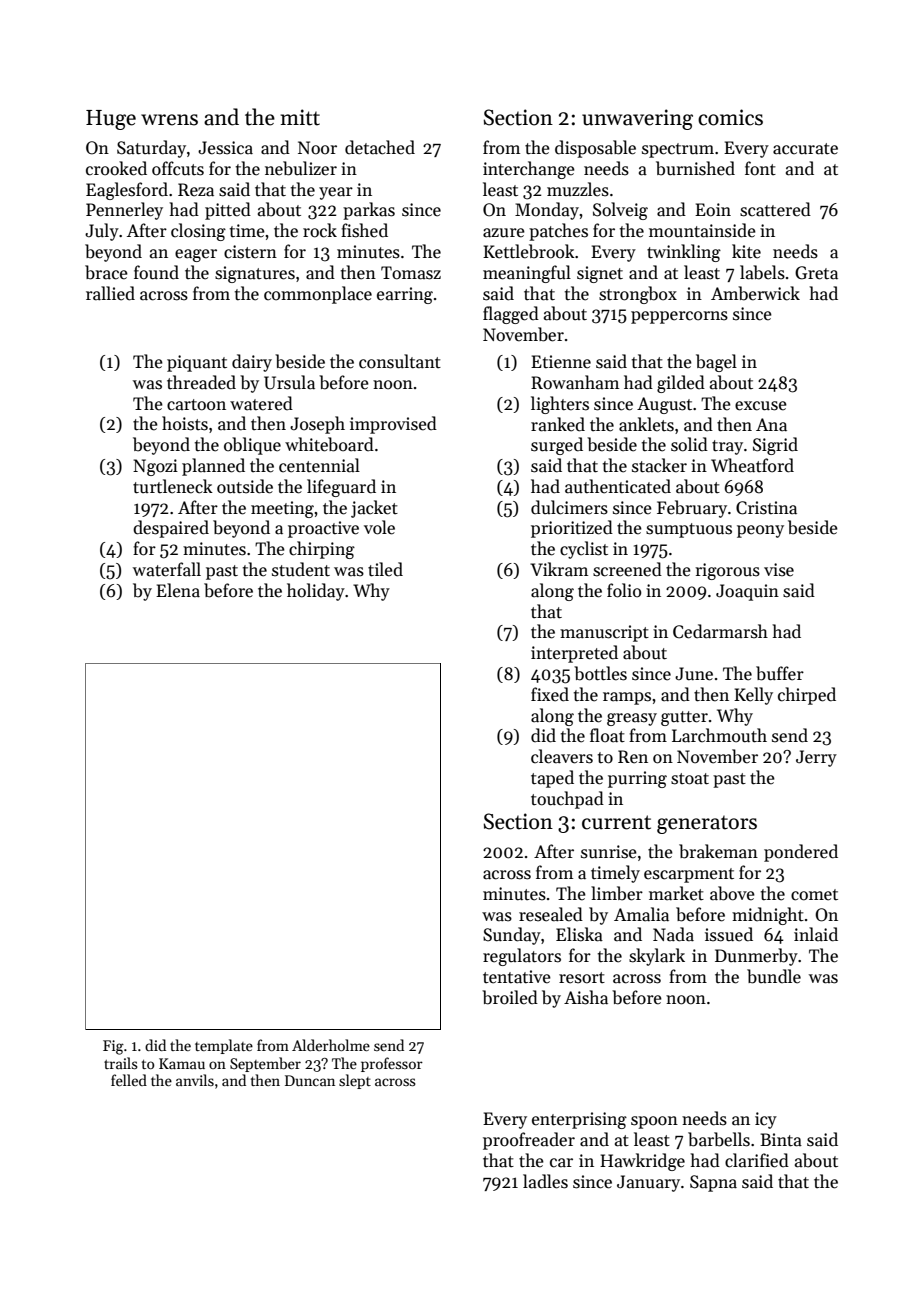  What do you see at coordinates (250, 252) in the screenshot?
I see `cistern` at bounding box center [250, 252].
